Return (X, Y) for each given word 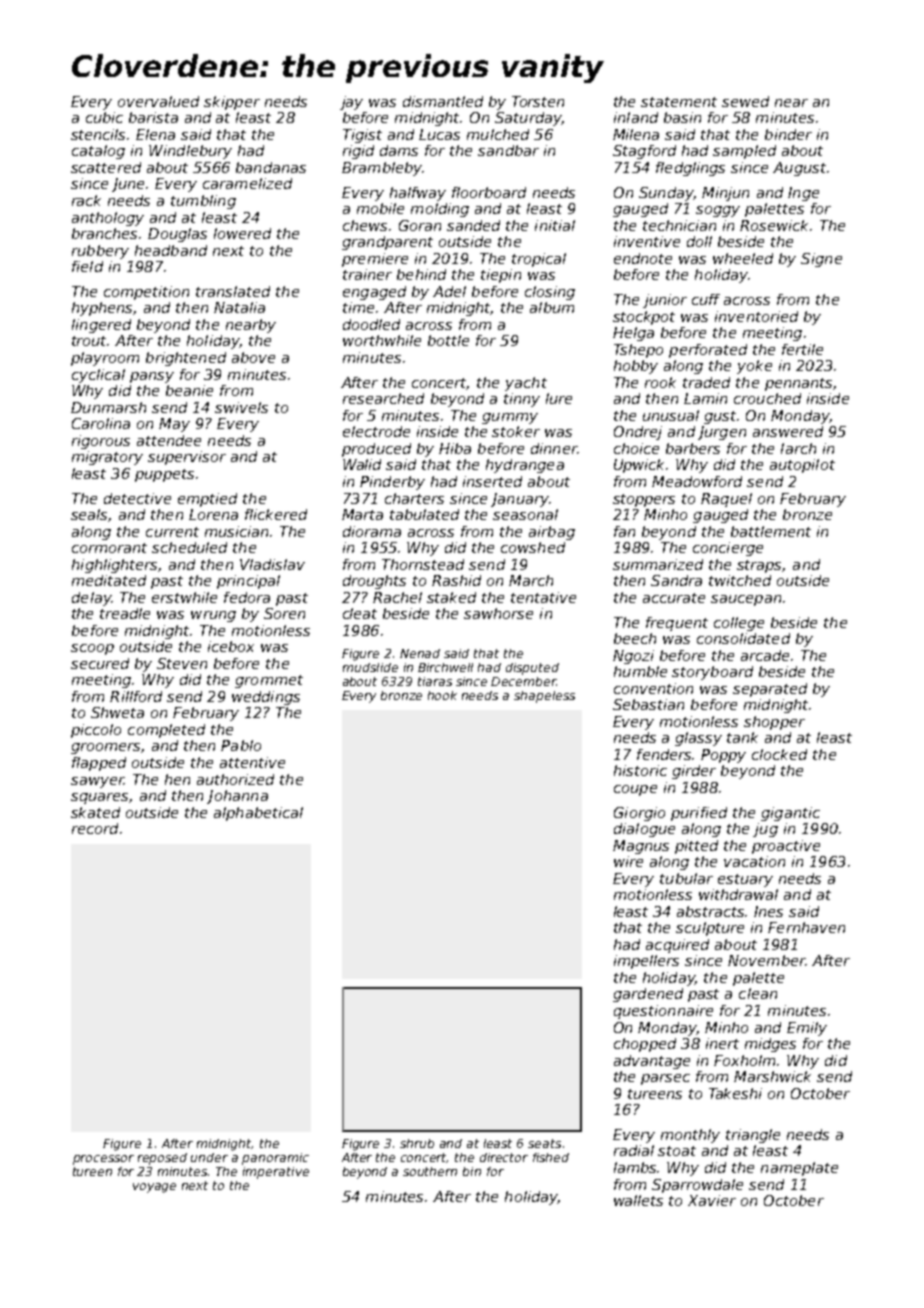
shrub (417, 1143)
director (504, 1157)
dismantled (443, 101)
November (766, 960)
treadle (125, 613)
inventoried (756, 316)
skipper (232, 103)
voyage (154, 1188)
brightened (186, 359)
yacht (526, 384)
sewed (745, 101)
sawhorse (498, 613)
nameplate (799, 1169)
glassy (698, 739)
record (95, 828)
